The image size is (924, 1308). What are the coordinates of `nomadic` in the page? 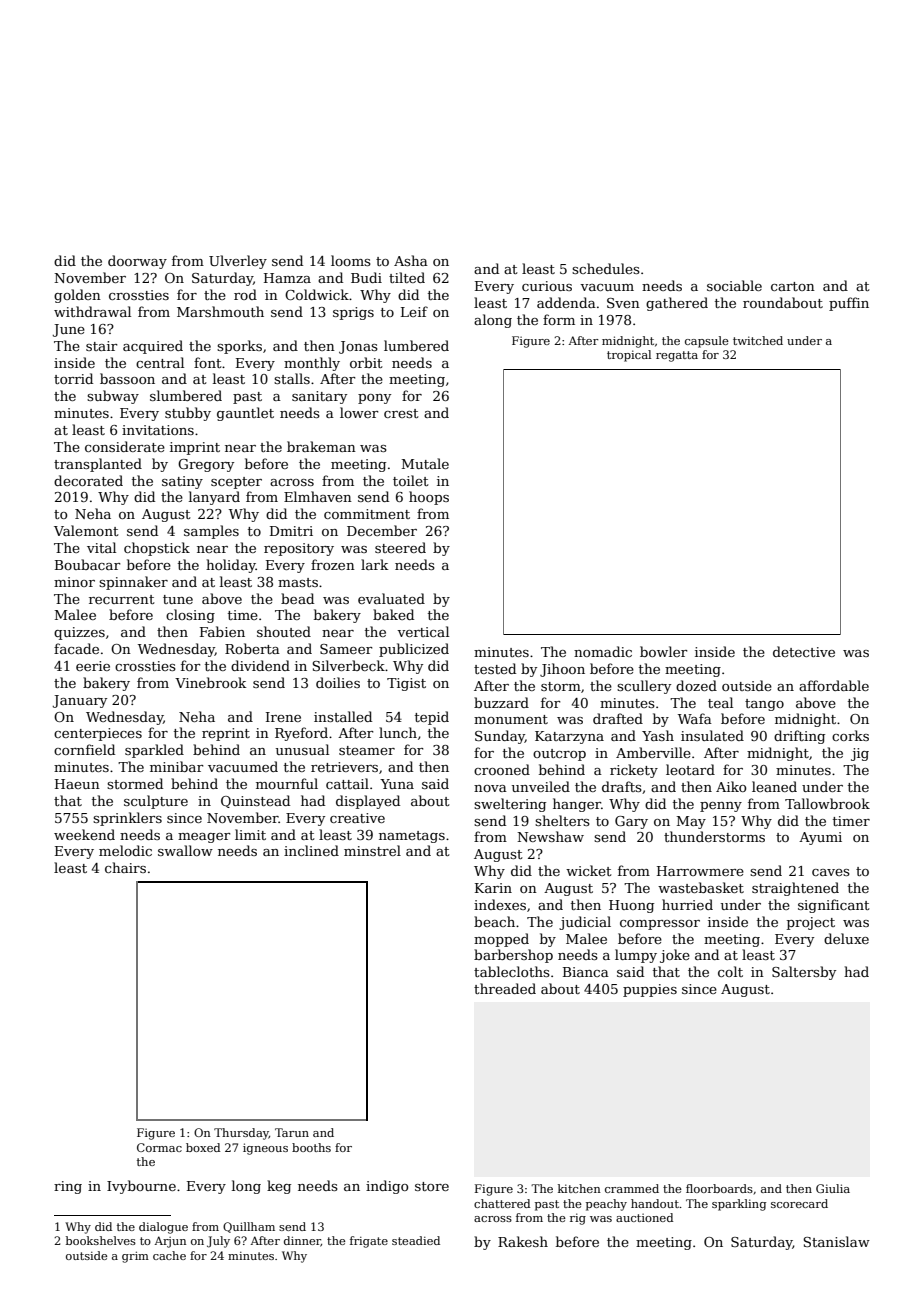 It's located at (603, 651).
